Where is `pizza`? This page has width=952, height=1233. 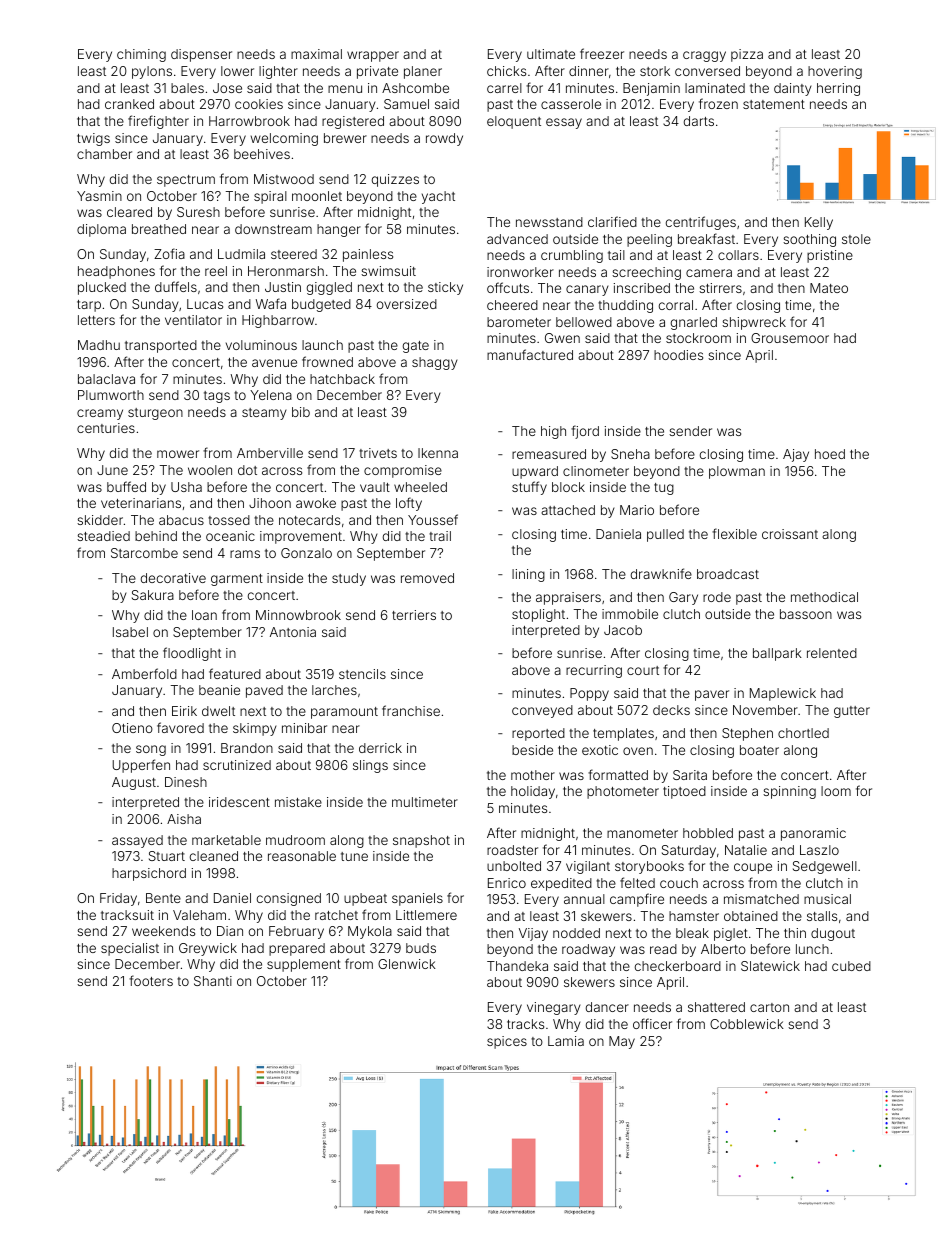 pizza is located at coordinates (747, 55).
